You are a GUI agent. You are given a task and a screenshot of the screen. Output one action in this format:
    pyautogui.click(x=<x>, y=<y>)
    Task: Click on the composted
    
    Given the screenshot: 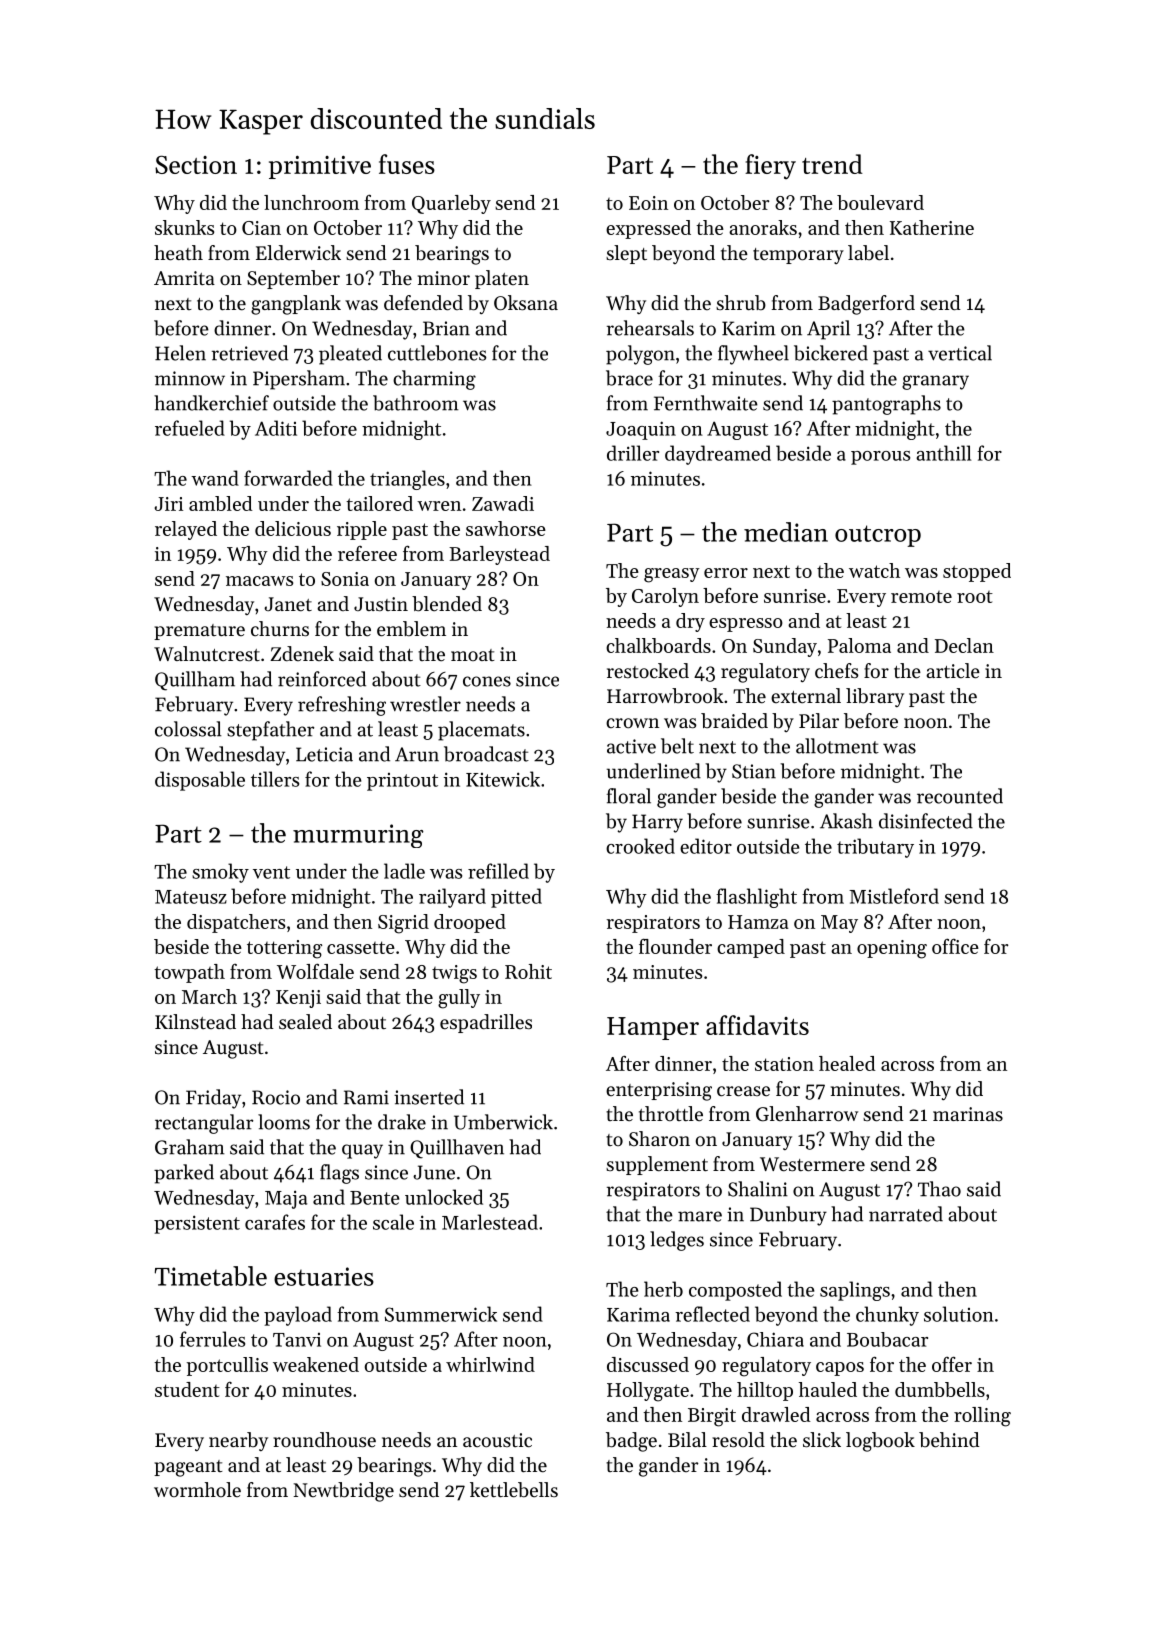 What is the action you would take?
    pyautogui.click(x=735, y=1291)
